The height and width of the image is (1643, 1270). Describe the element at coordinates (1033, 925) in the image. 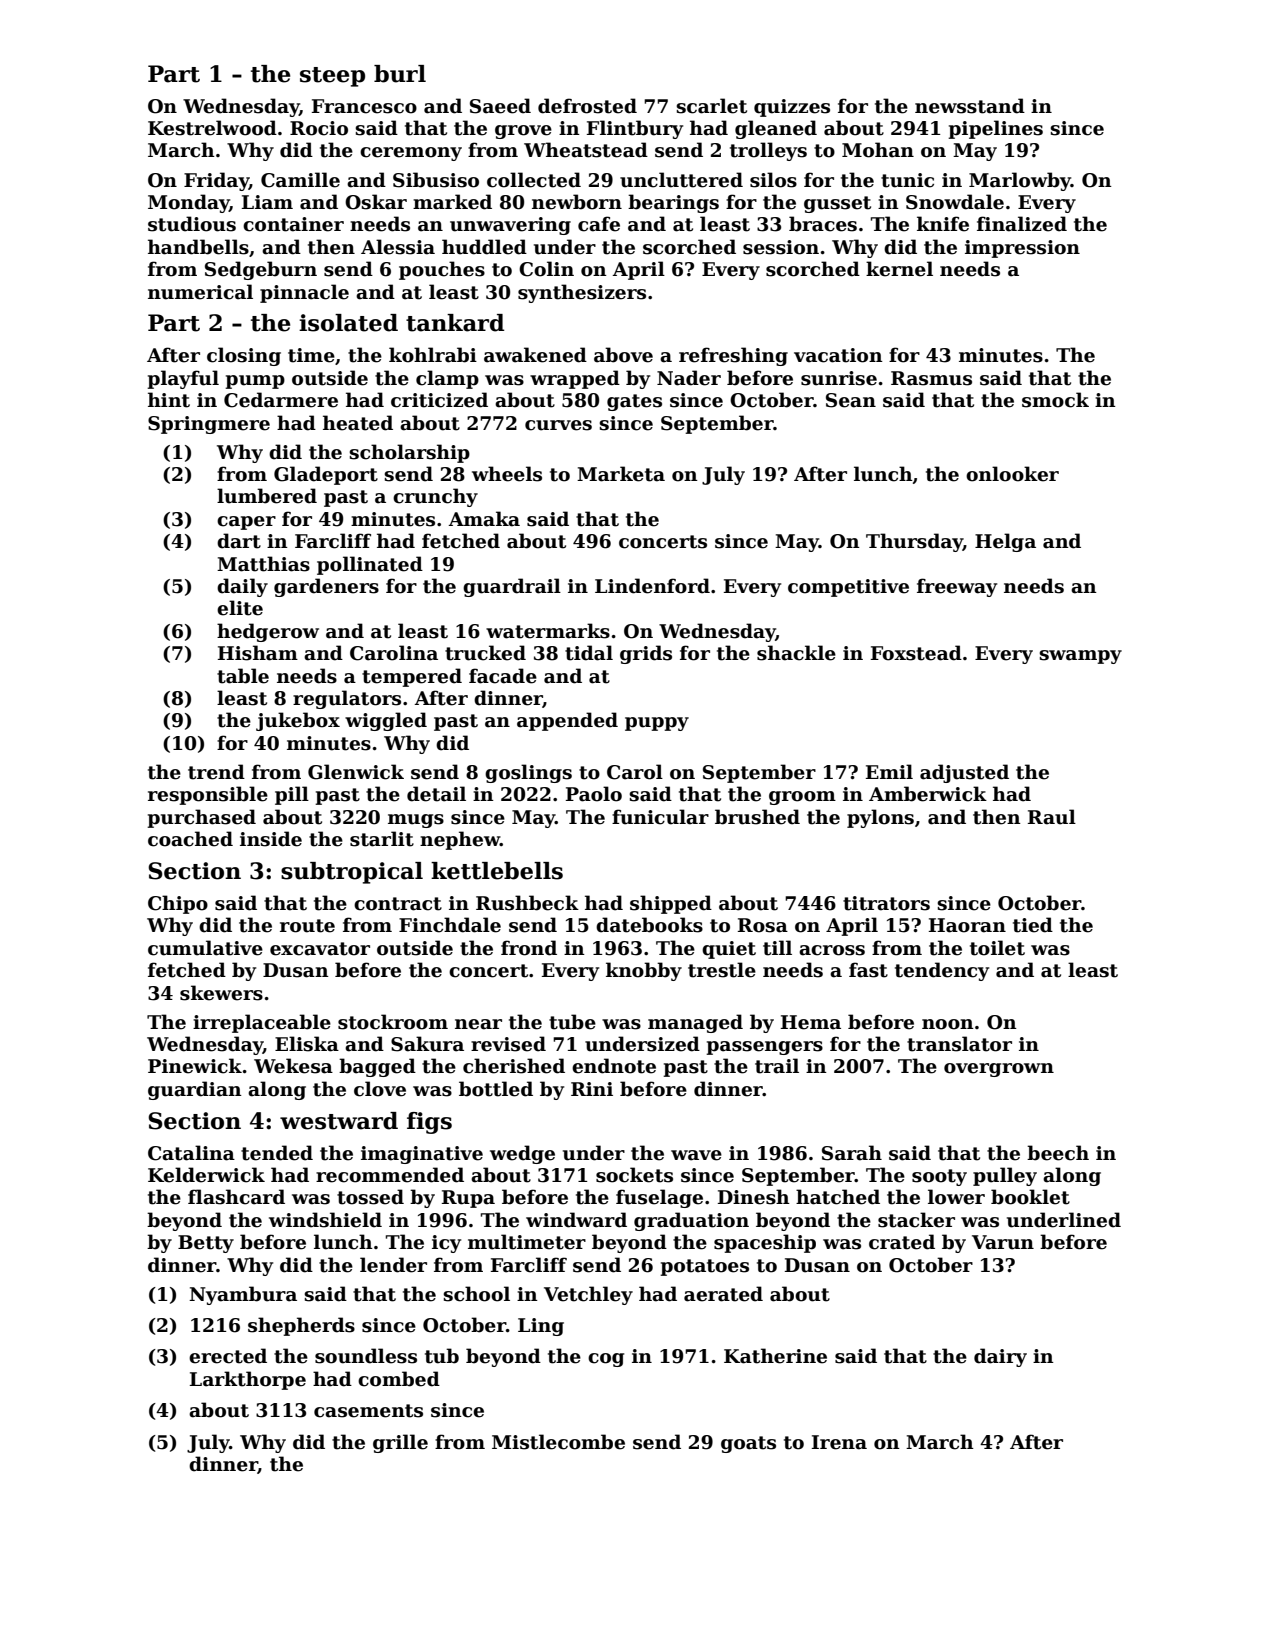

I see `tied` at that location.
